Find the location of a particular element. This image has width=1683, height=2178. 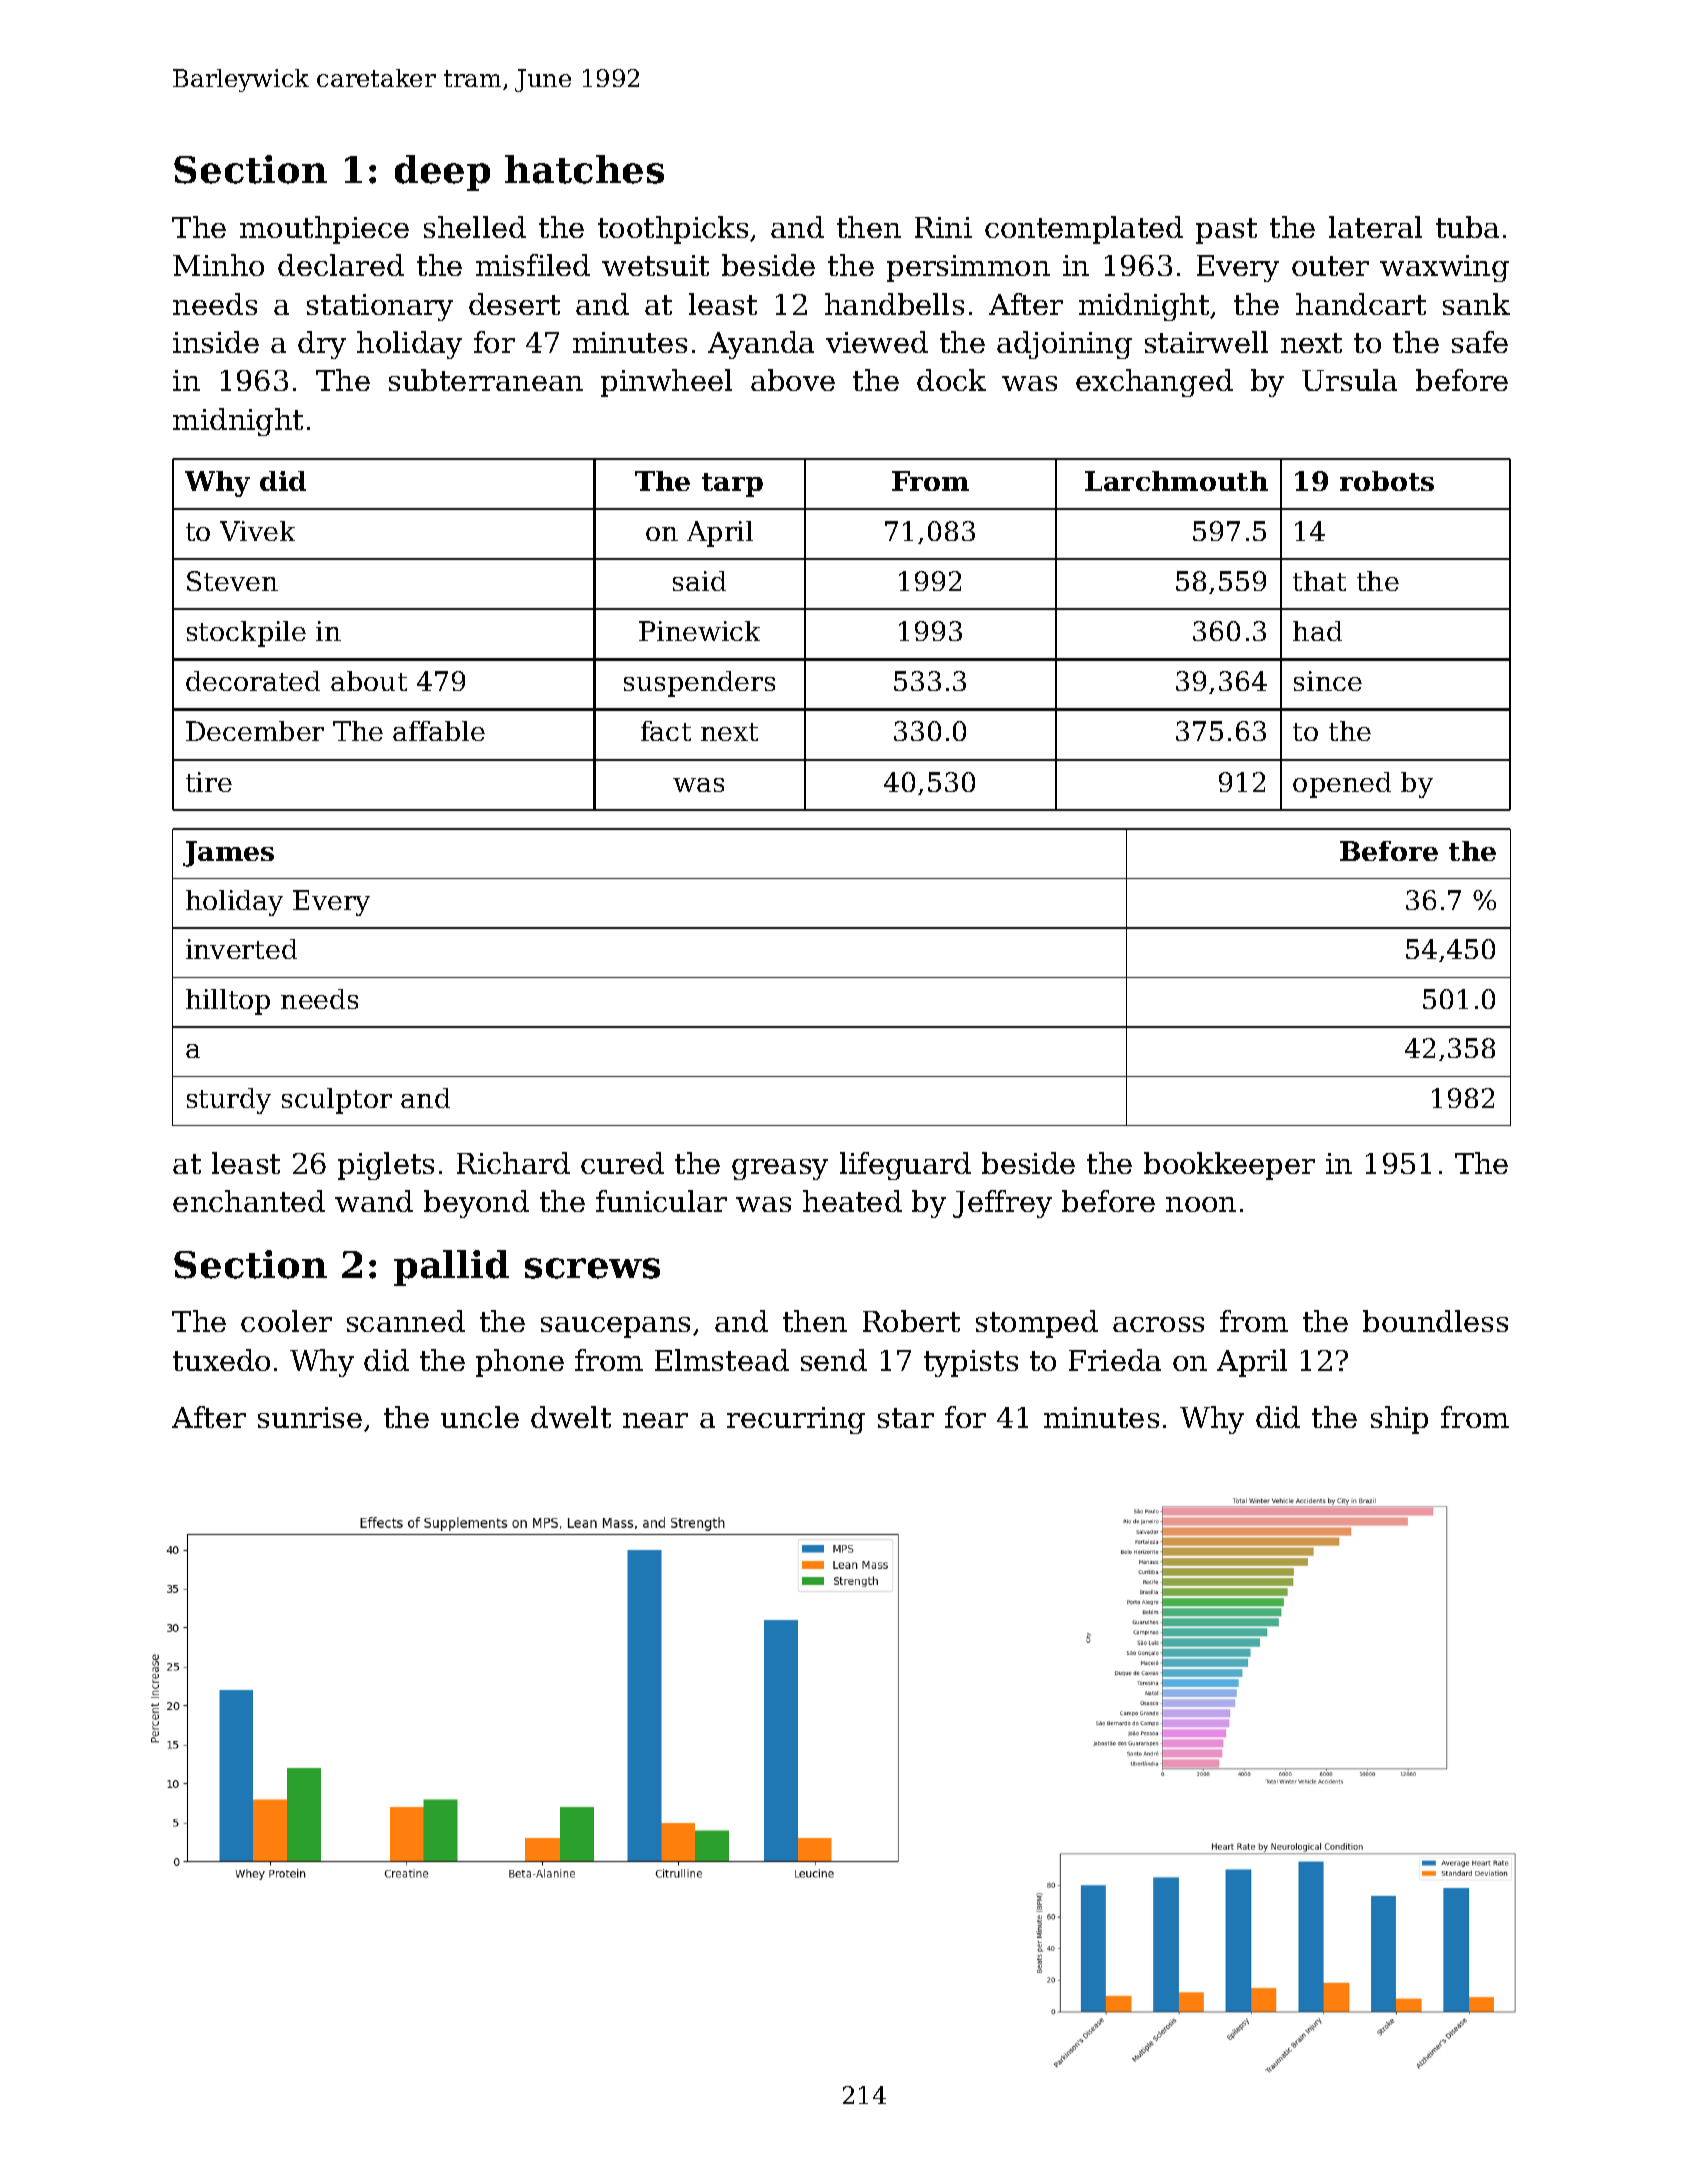

sculptor is located at coordinates (337, 1101).
